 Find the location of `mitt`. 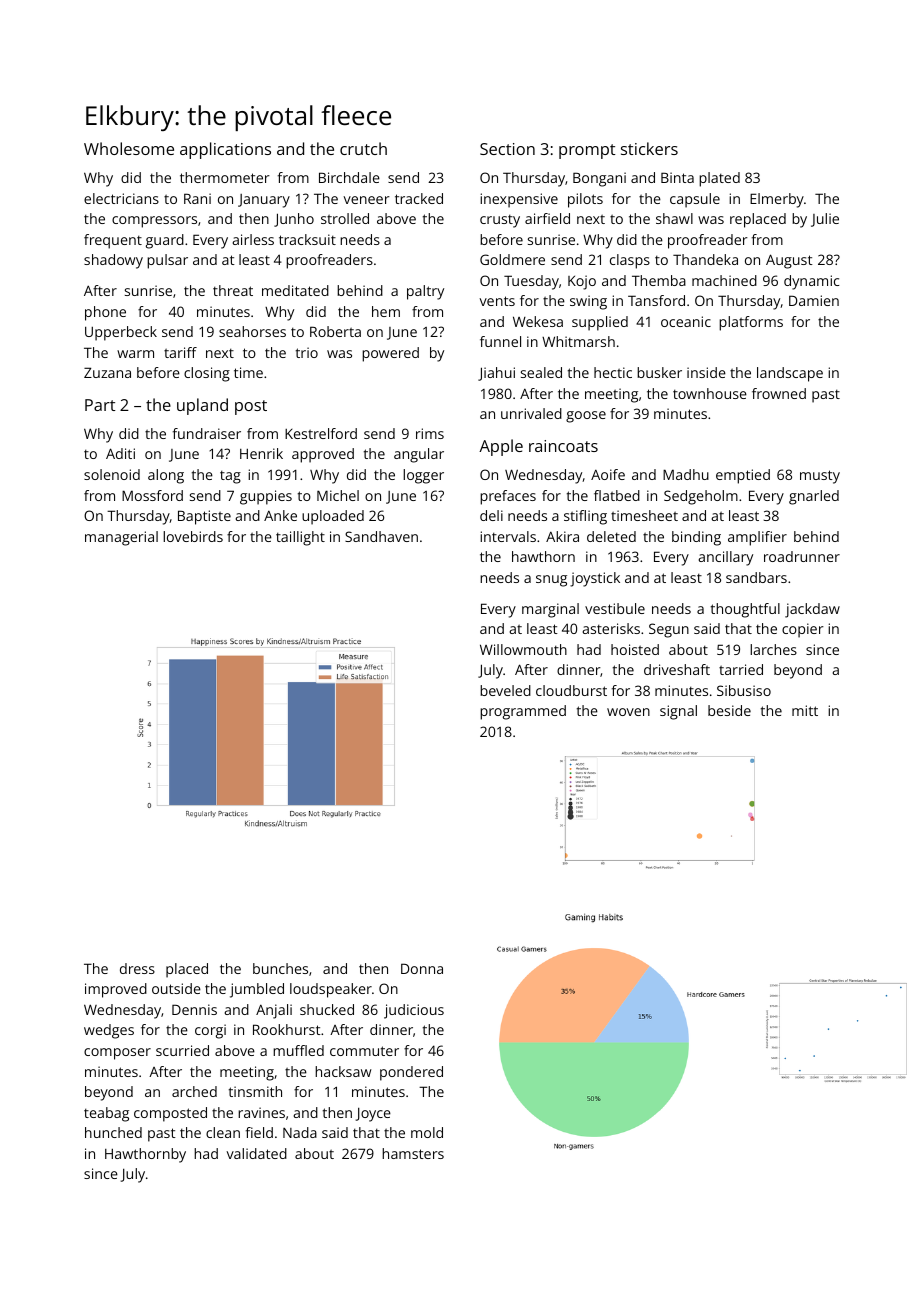

mitt is located at coordinates (805, 710).
